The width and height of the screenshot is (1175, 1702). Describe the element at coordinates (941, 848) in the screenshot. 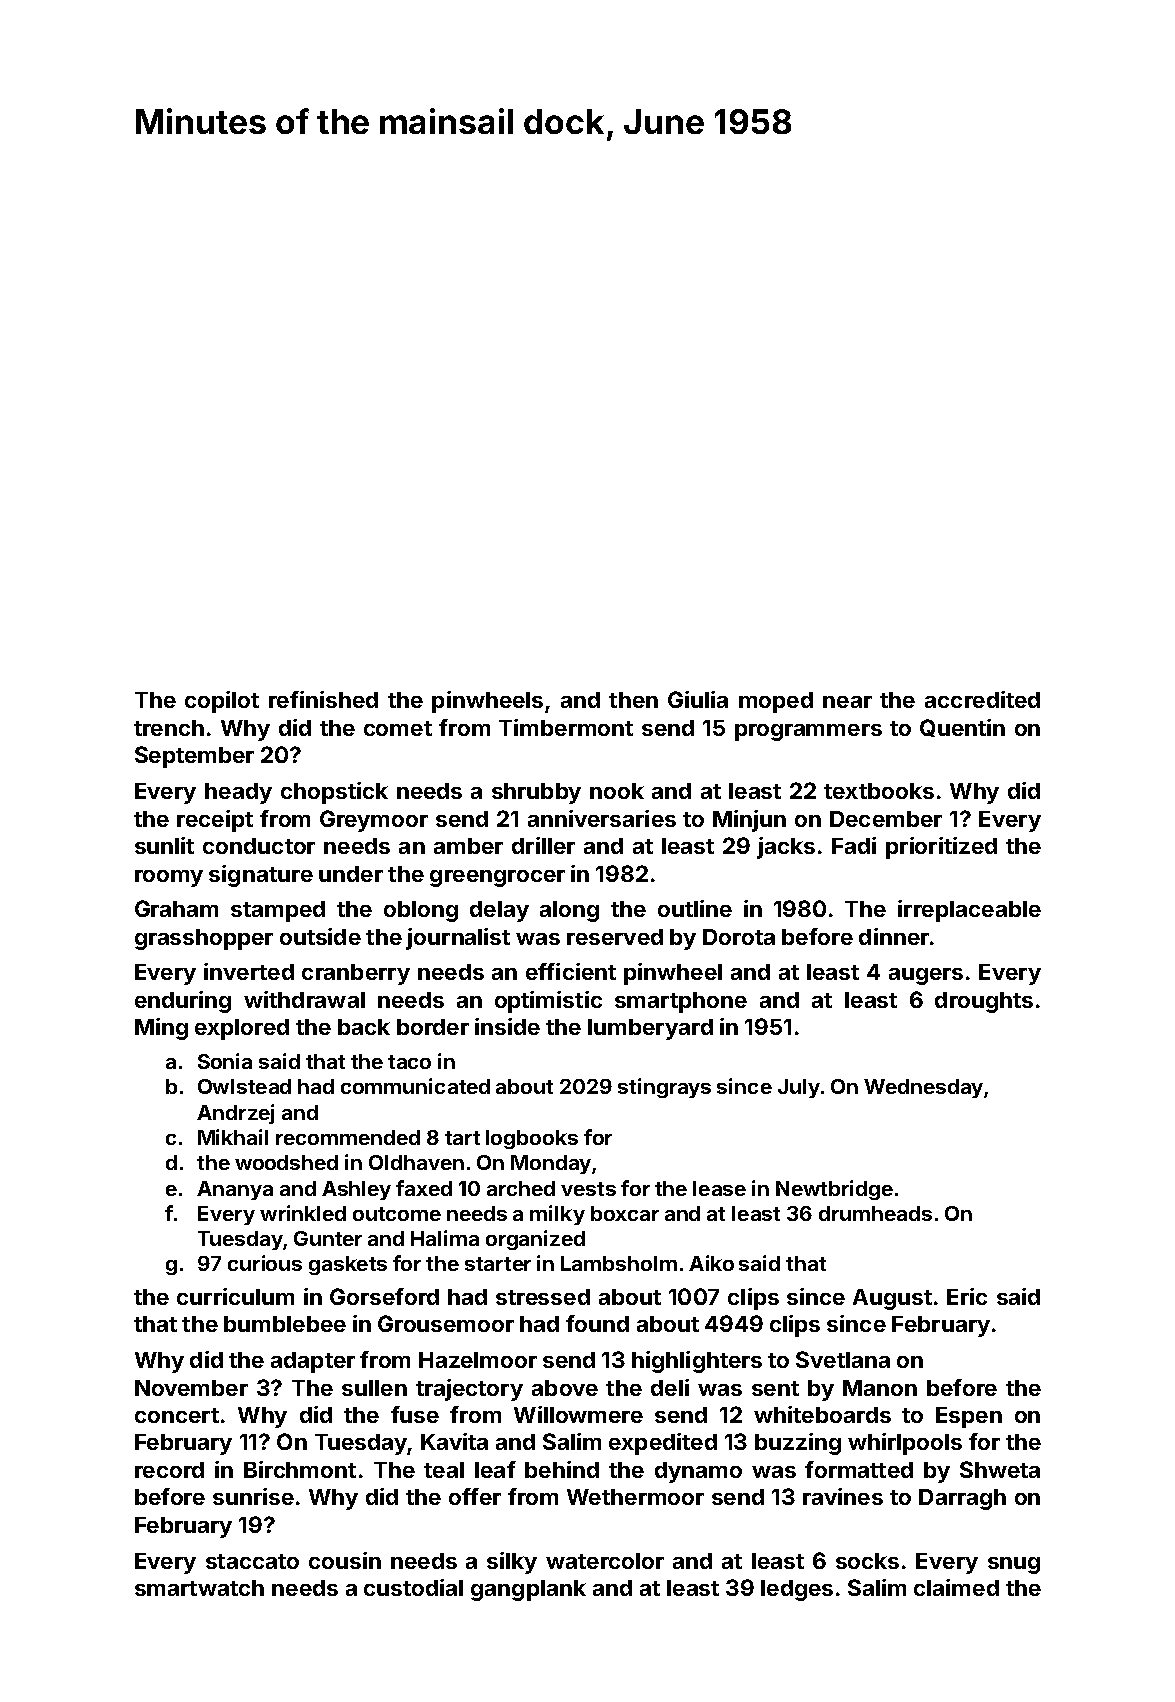

I see `prioritized` at that location.
